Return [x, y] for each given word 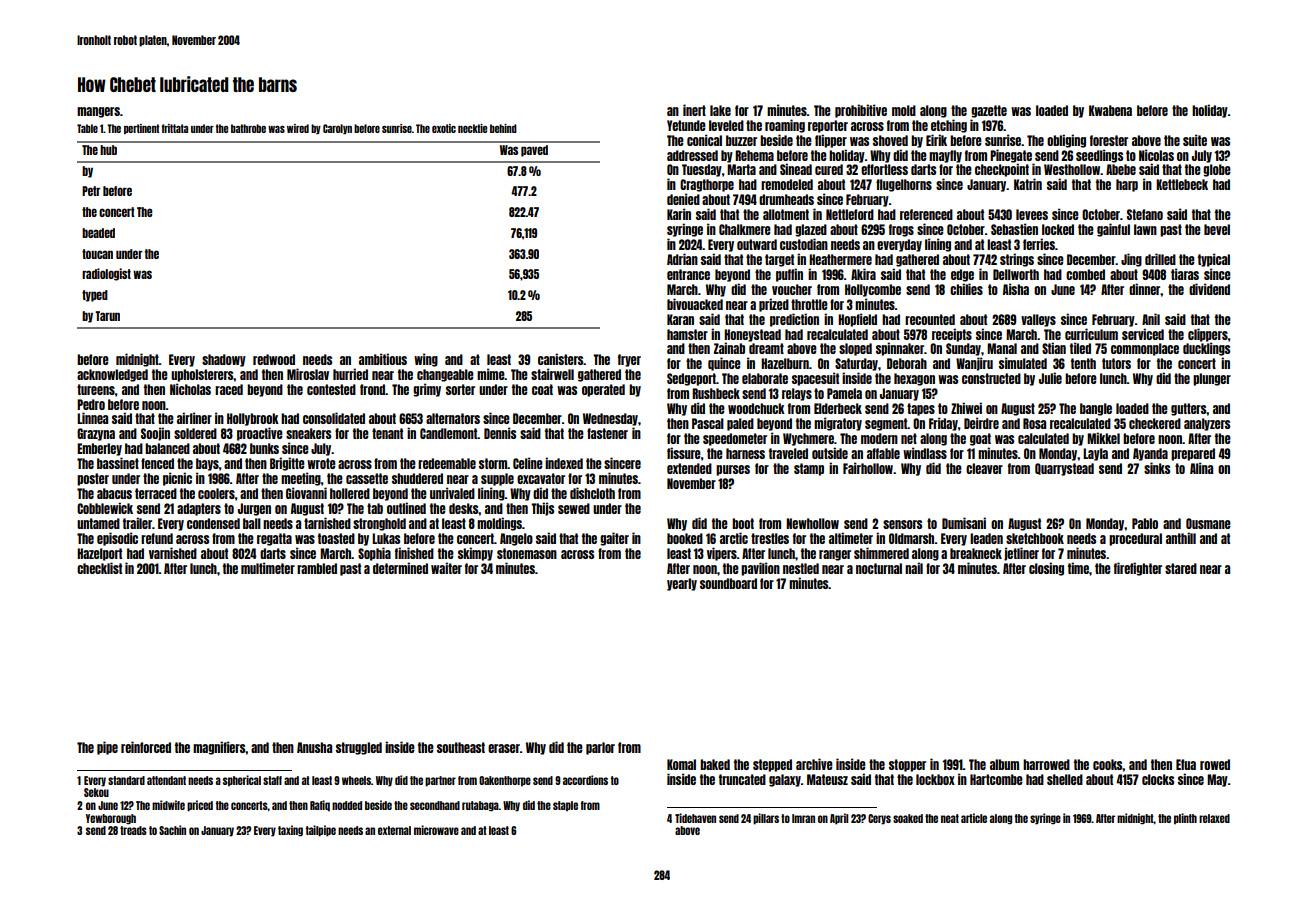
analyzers [1207, 424]
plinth [1185, 819]
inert [694, 110]
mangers [98, 112]
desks [464, 508]
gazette [989, 111]
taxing [290, 831]
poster [93, 479]
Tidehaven [695, 818]
